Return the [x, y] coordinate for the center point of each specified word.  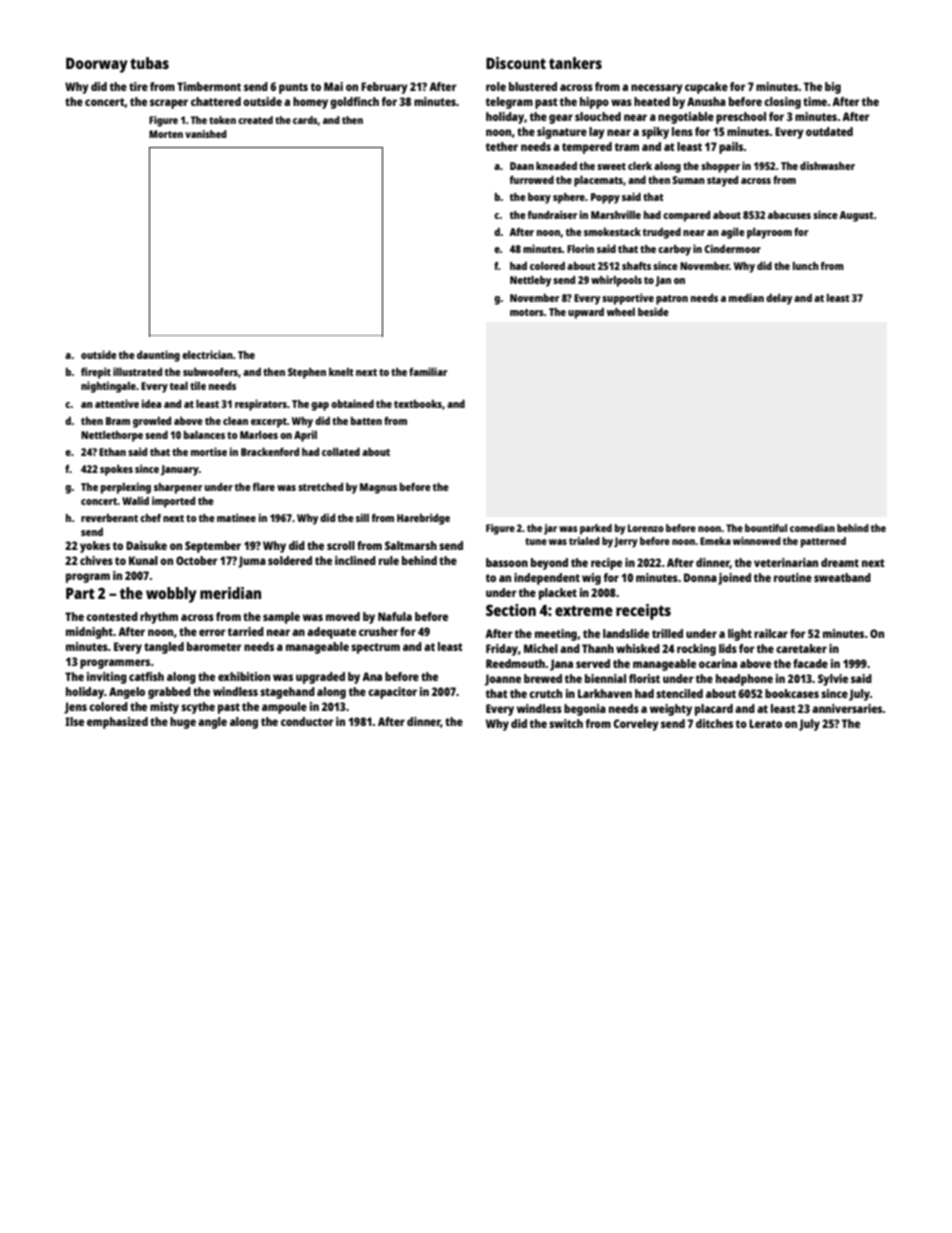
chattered [216, 101]
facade [810, 663]
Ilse [74, 721]
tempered [587, 148]
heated [652, 101]
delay [779, 299]
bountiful [766, 528]
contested [112, 616]
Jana [561, 665]
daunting [158, 356]
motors [527, 312]
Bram [118, 421]
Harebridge [423, 519]
